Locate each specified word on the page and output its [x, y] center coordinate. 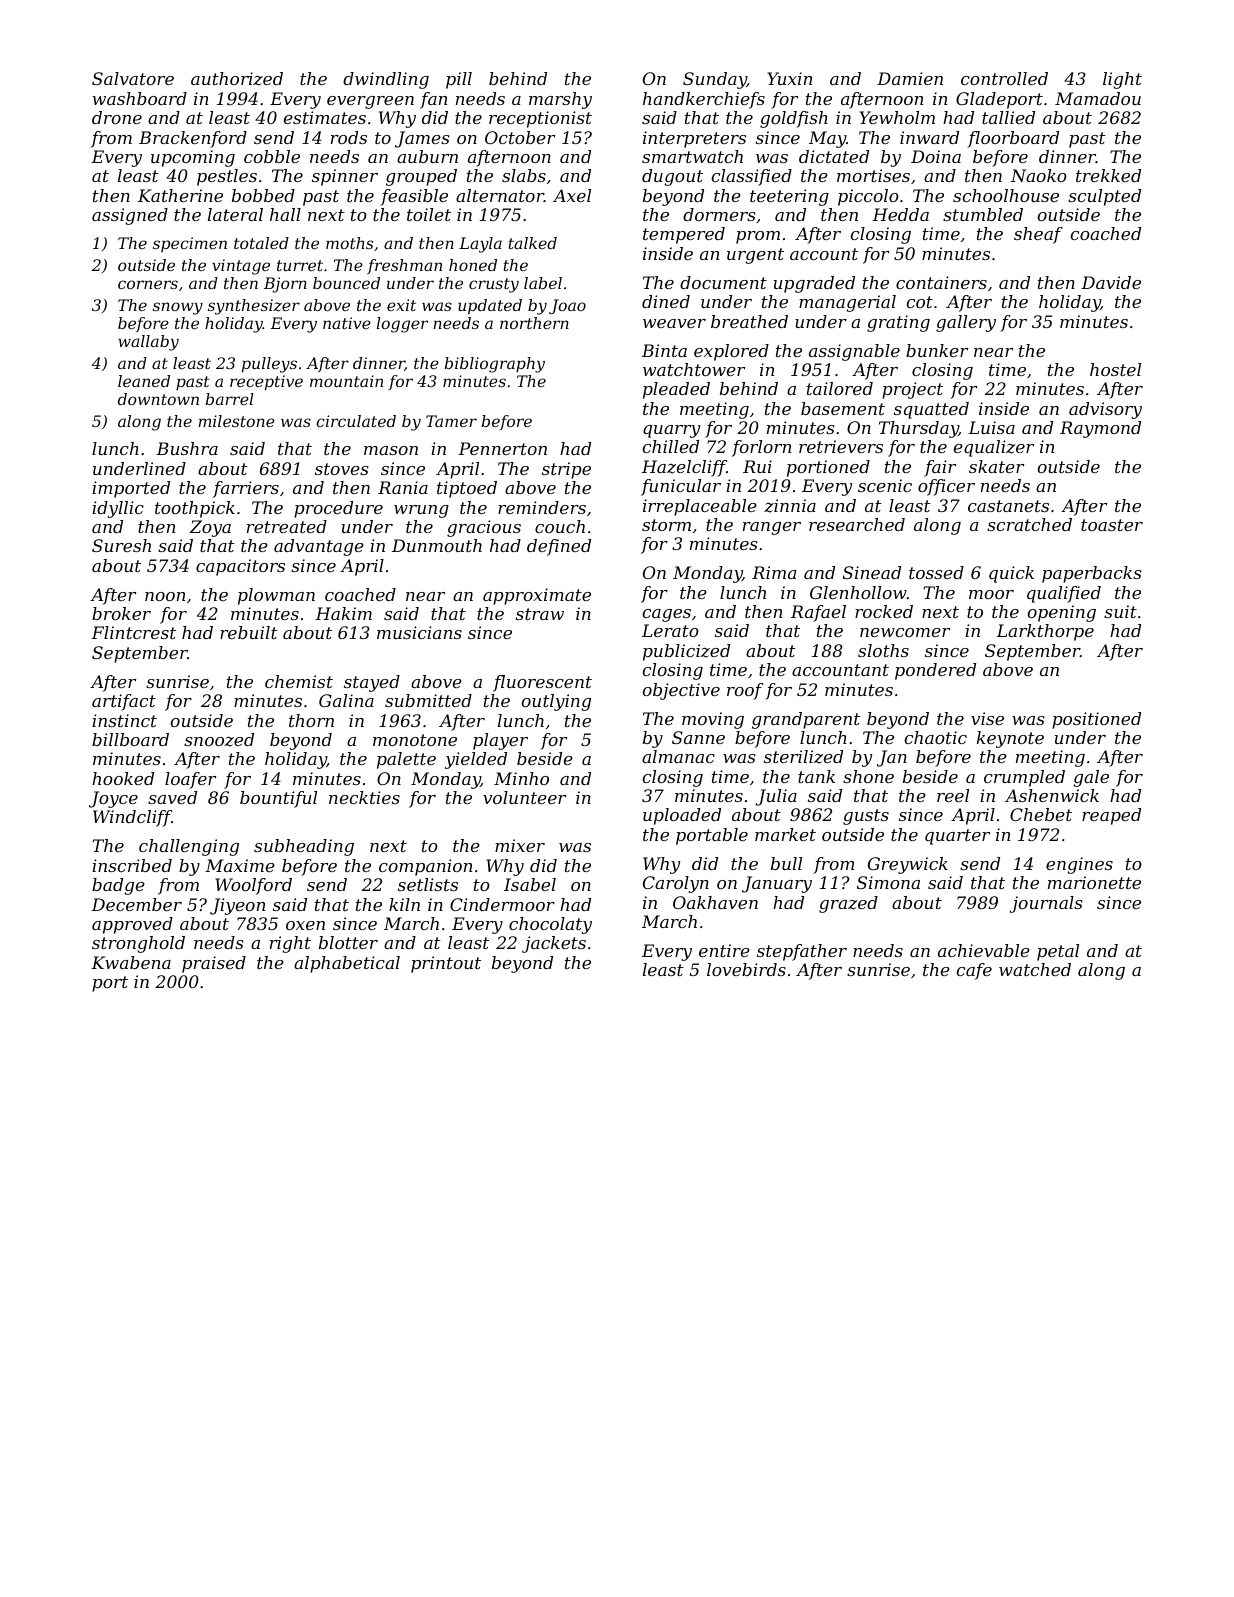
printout [446, 964]
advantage [319, 547]
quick [1011, 574]
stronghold [138, 944]
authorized [237, 79]
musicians [419, 632]
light [1122, 80]
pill [459, 80]
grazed [848, 904]
